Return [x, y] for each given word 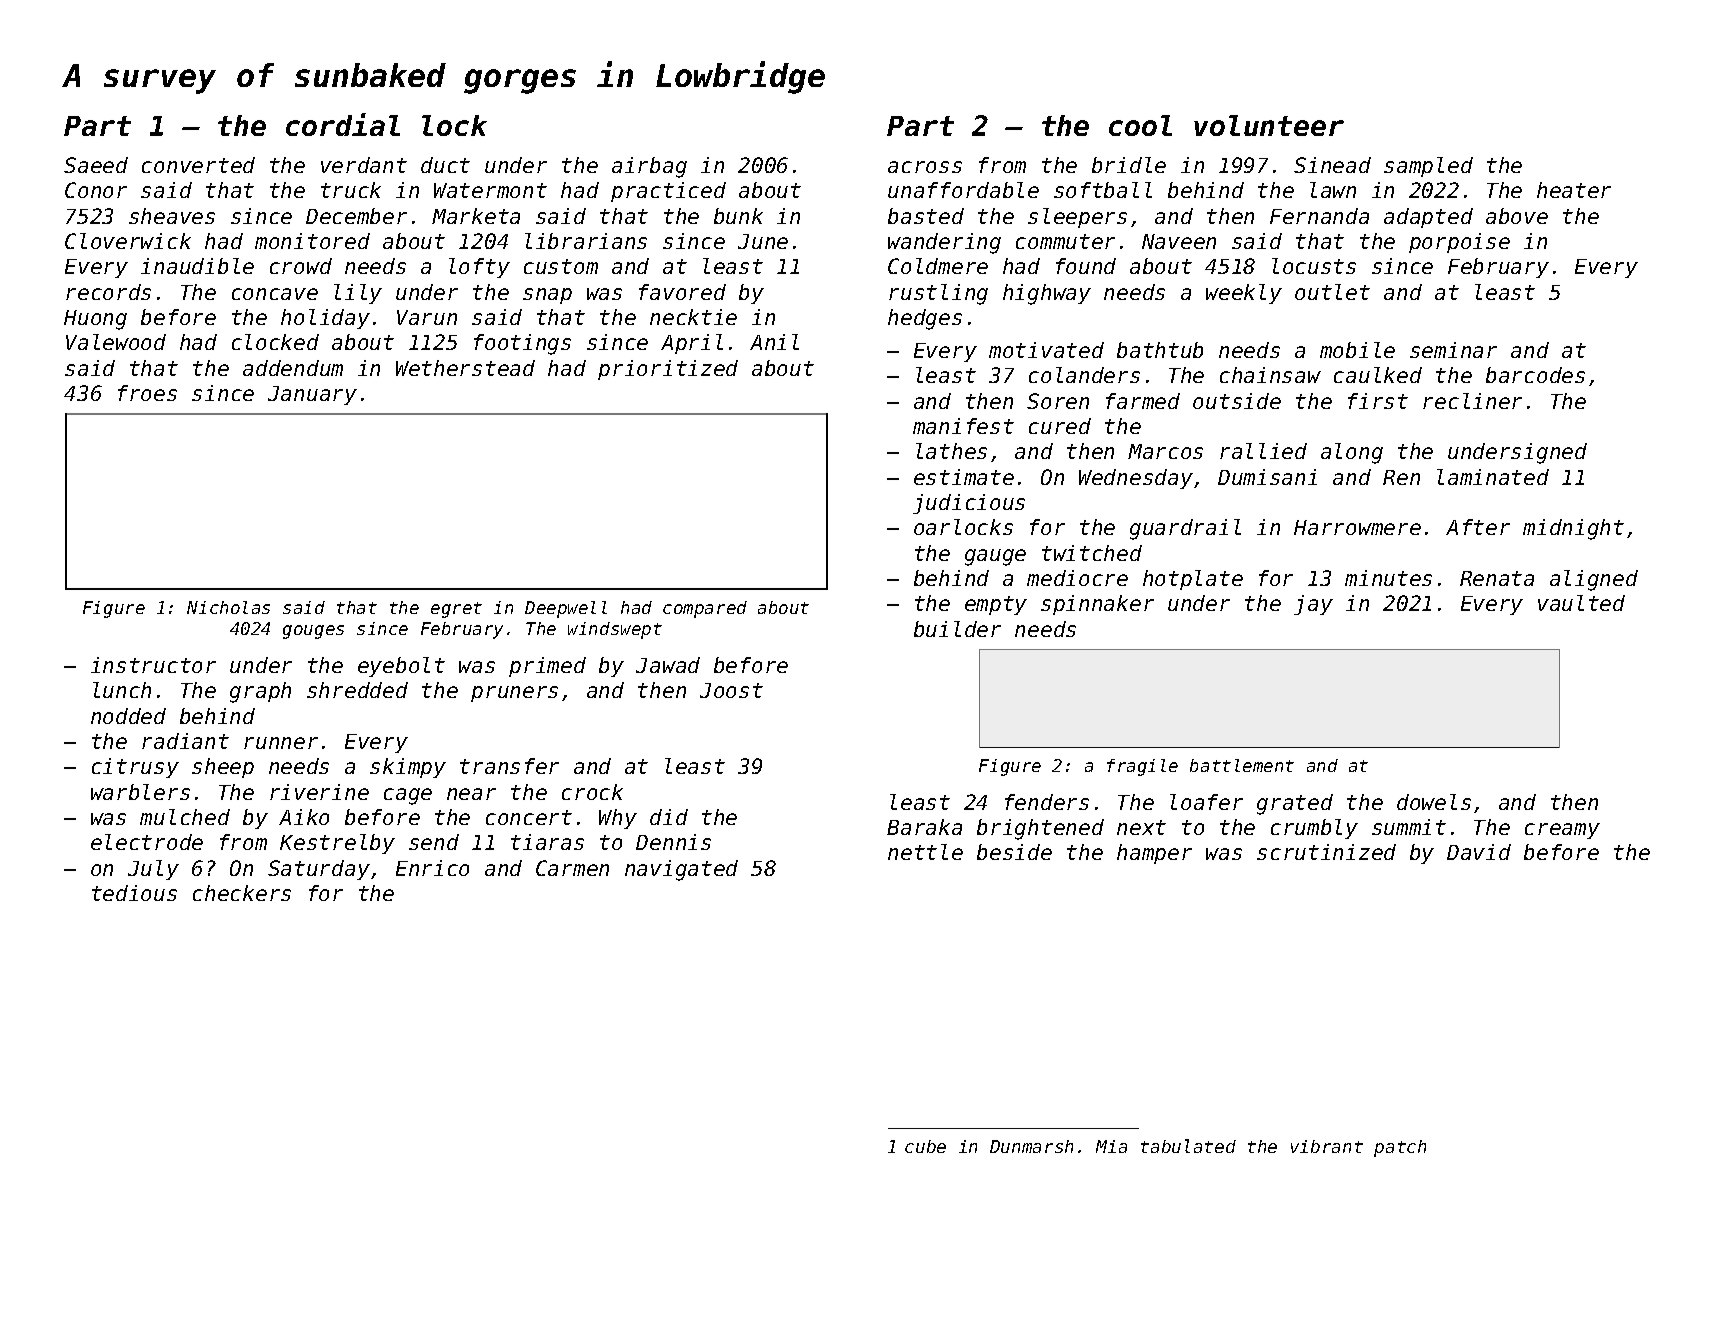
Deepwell [566, 609]
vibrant [1327, 1146]
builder [957, 629]
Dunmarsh [1031, 1146]
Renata [1497, 578]
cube [925, 1146]
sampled [1428, 167]
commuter [1065, 241]
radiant [185, 741]
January [312, 395]
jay [1313, 605]
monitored [312, 241]
